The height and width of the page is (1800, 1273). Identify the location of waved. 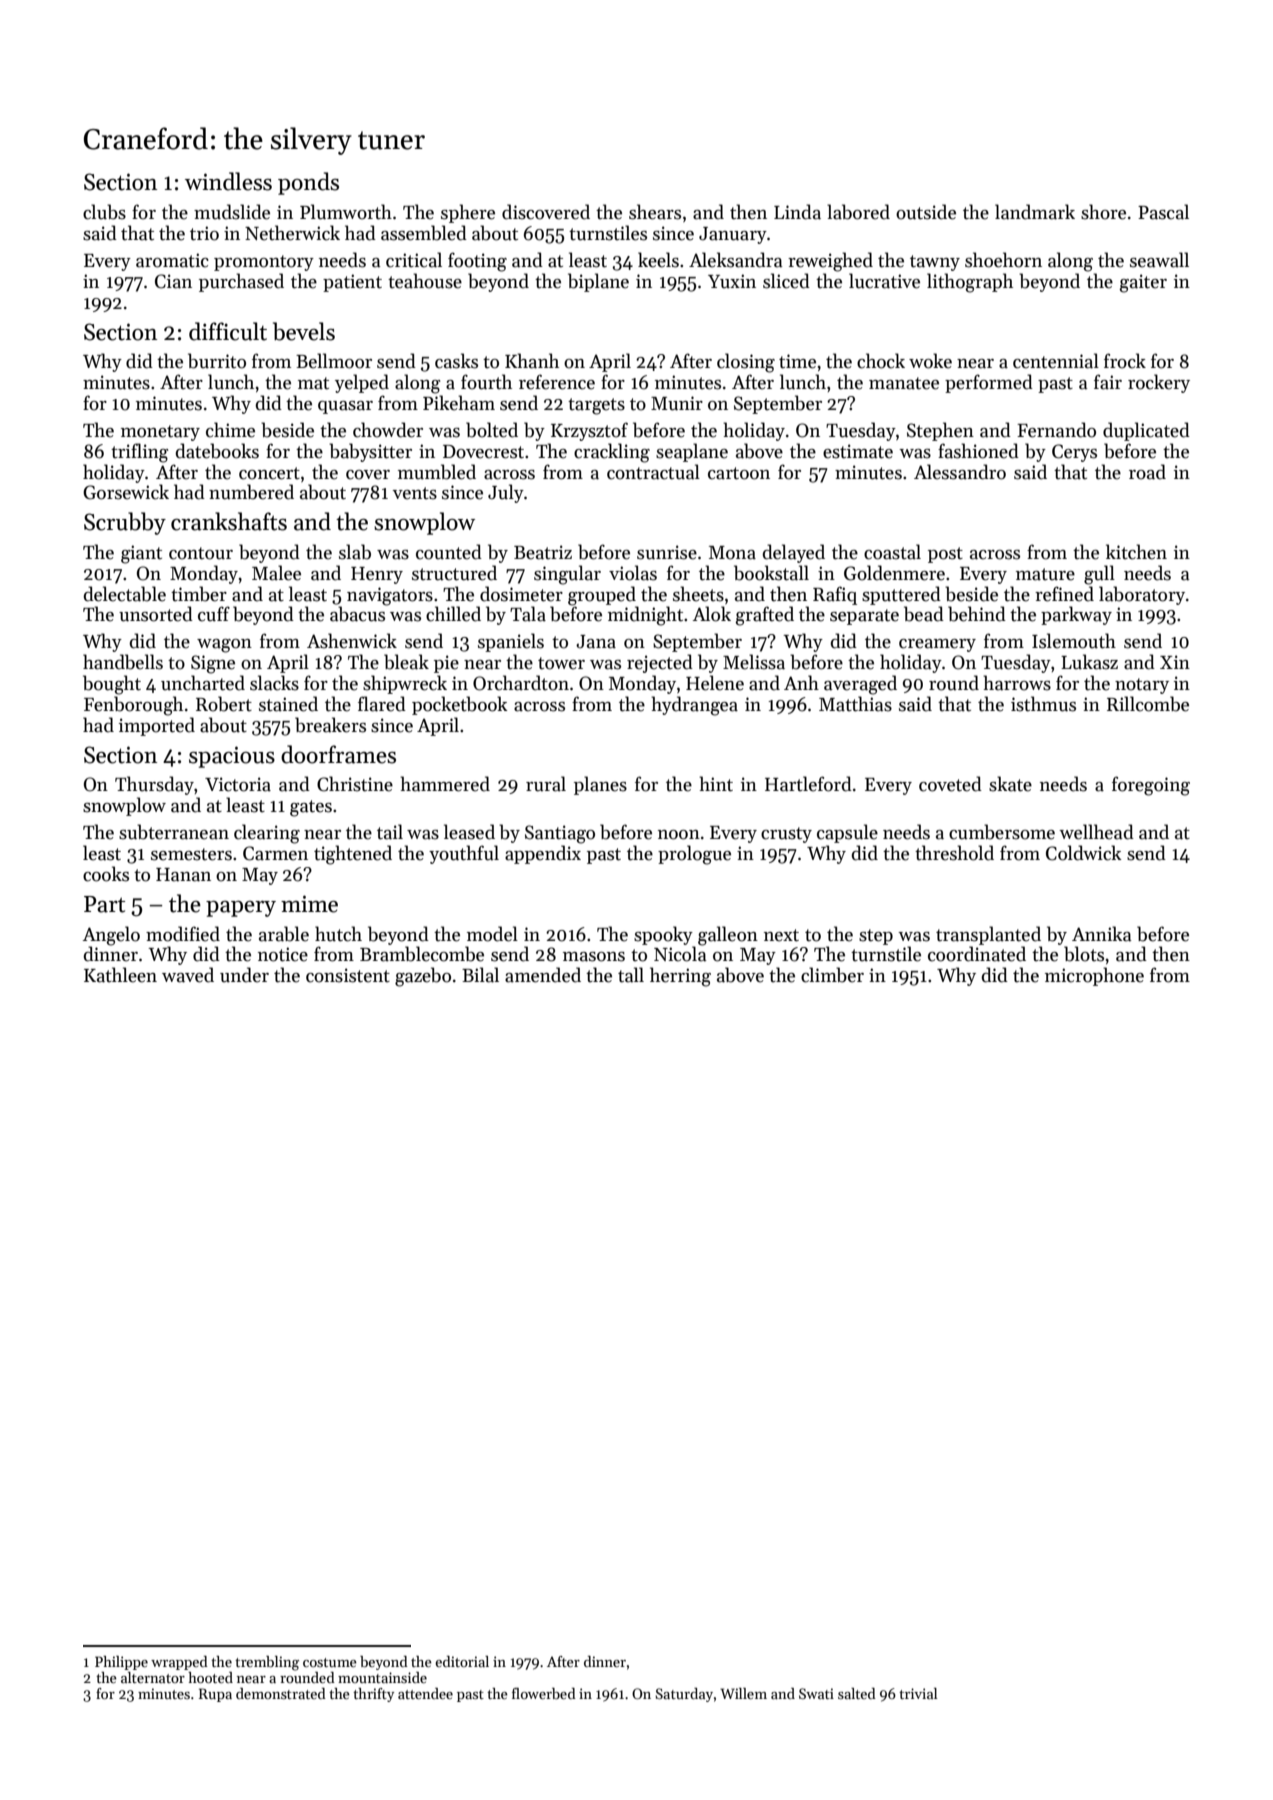
(188, 975).
